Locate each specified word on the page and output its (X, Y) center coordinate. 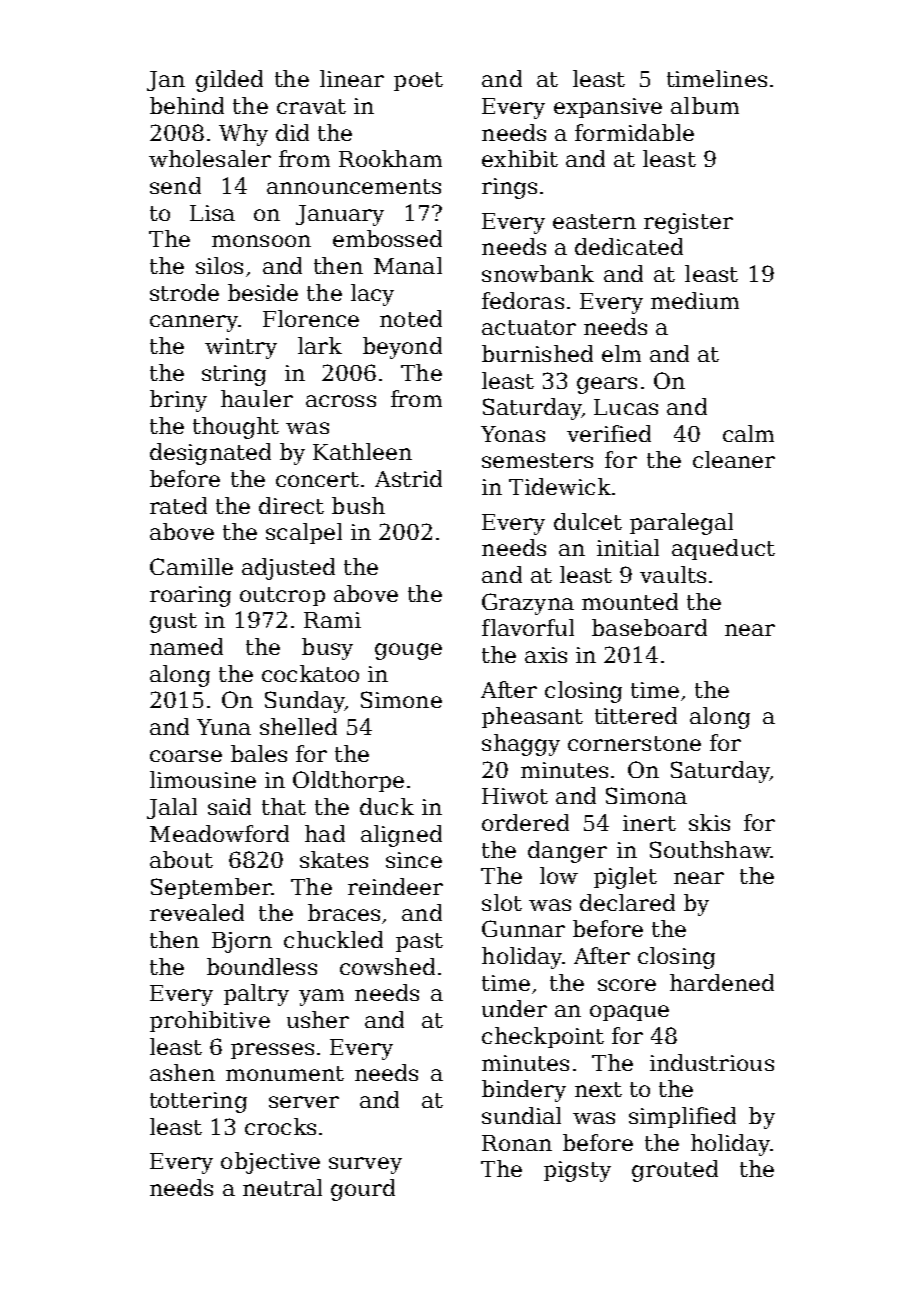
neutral (282, 1187)
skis (709, 822)
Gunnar (523, 928)
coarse (186, 756)
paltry (256, 995)
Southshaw (710, 849)
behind (187, 105)
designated (210, 454)
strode (184, 292)
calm (748, 433)
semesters (537, 460)
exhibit (520, 158)
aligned (401, 836)
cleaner (734, 459)
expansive (608, 108)
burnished (537, 353)
